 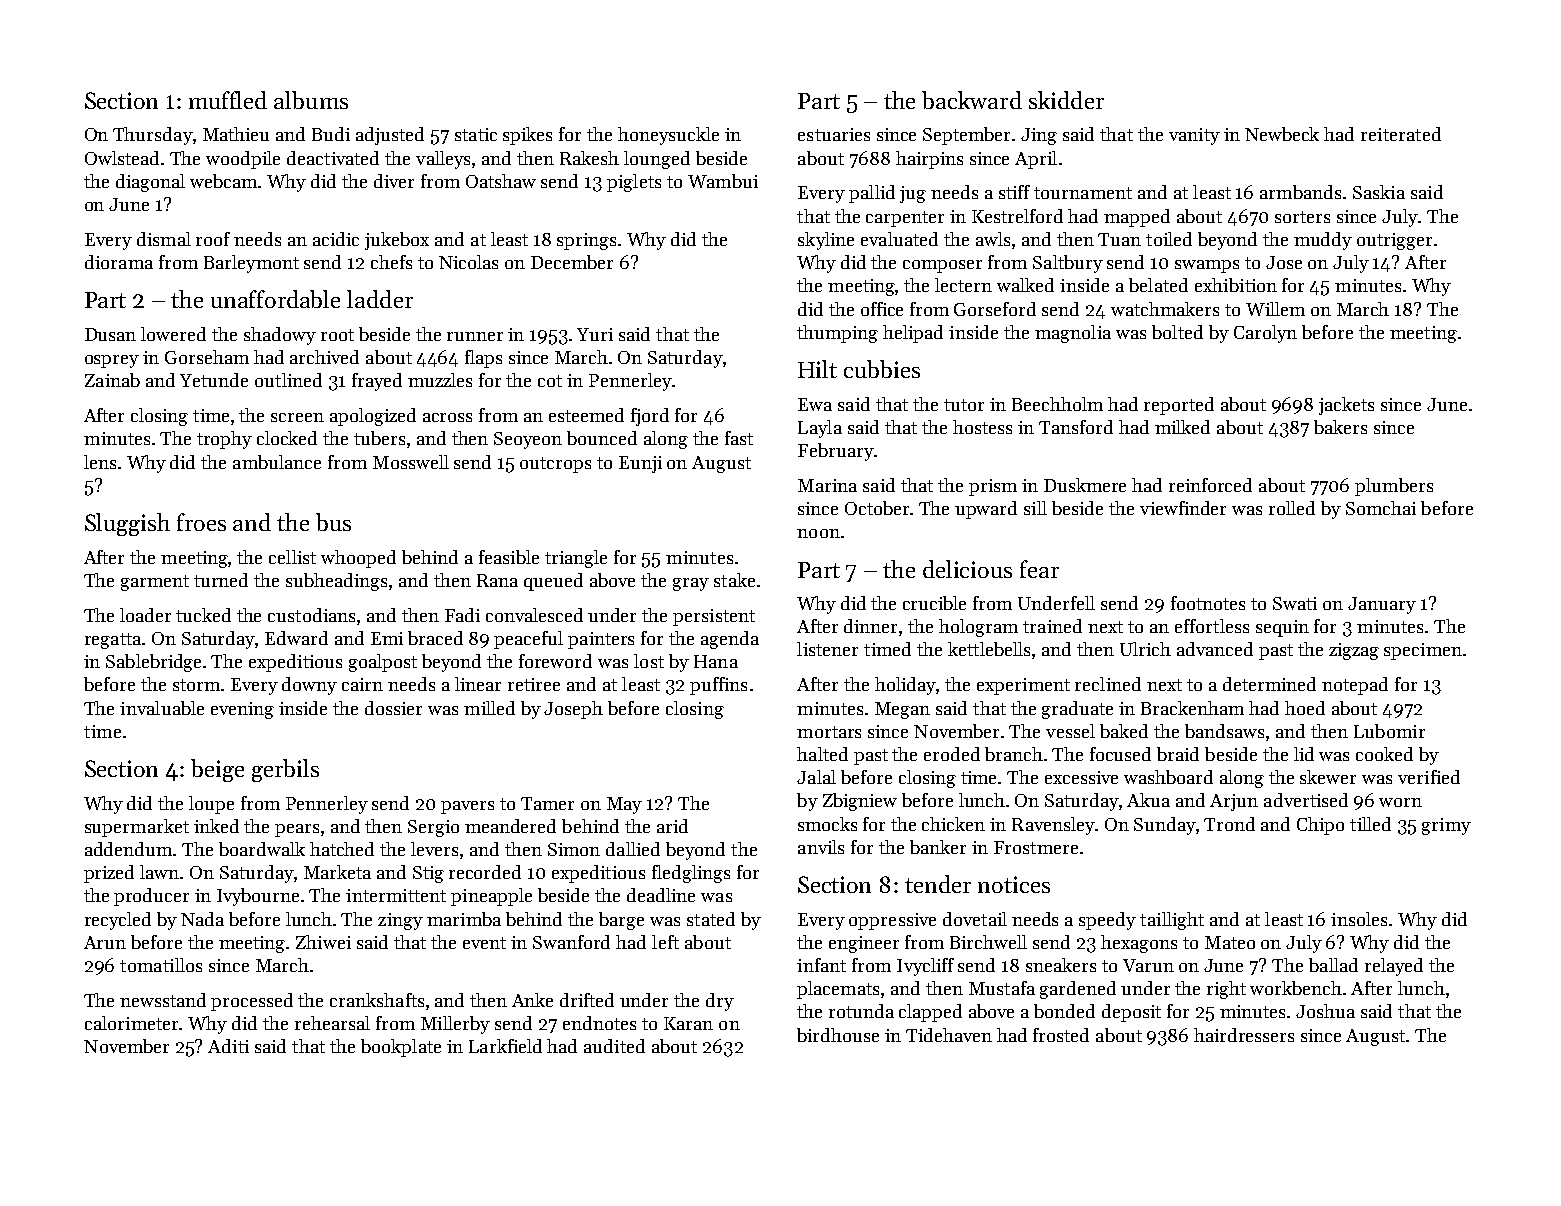 What do you see at coordinates (323, 942) in the page?
I see `Zhiwei` at bounding box center [323, 942].
